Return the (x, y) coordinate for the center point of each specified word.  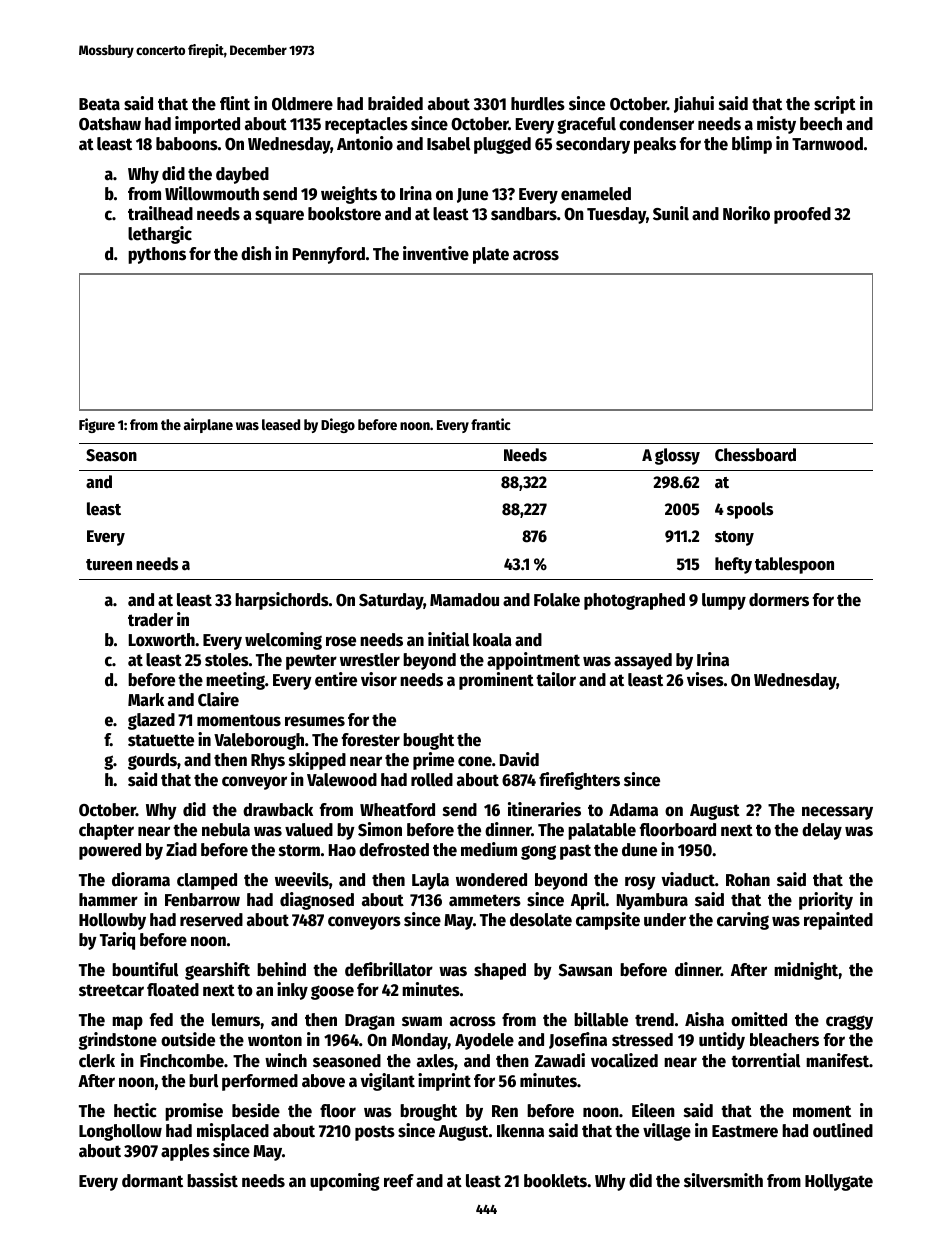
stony (734, 538)
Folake (557, 600)
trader (150, 620)
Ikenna (520, 1131)
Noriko (746, 213)
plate (491, 255)
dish (256, 253)
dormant (152, 1181)
